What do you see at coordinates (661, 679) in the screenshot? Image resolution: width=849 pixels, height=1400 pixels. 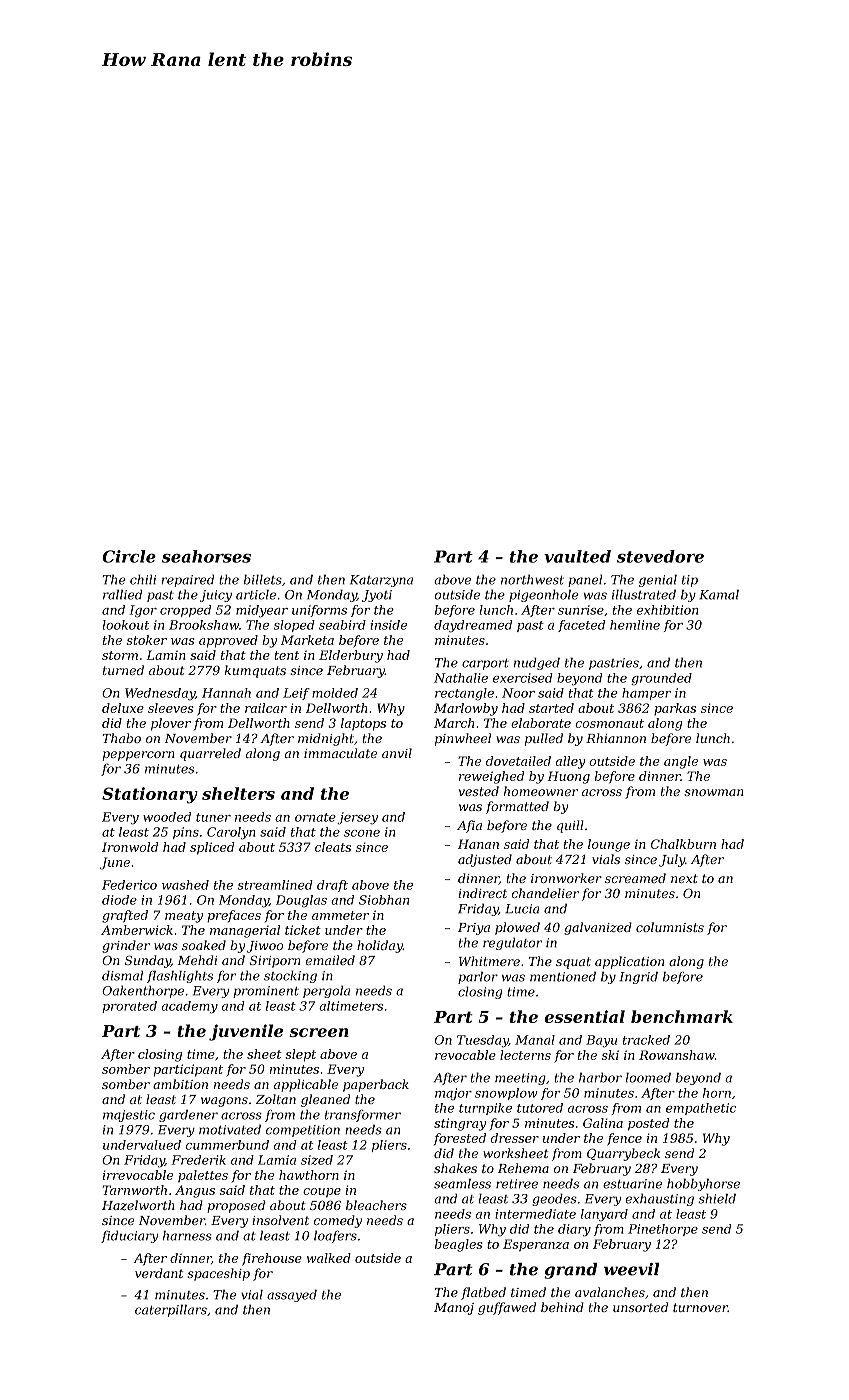 I see `grounded` at bounding box center [661, 679].
